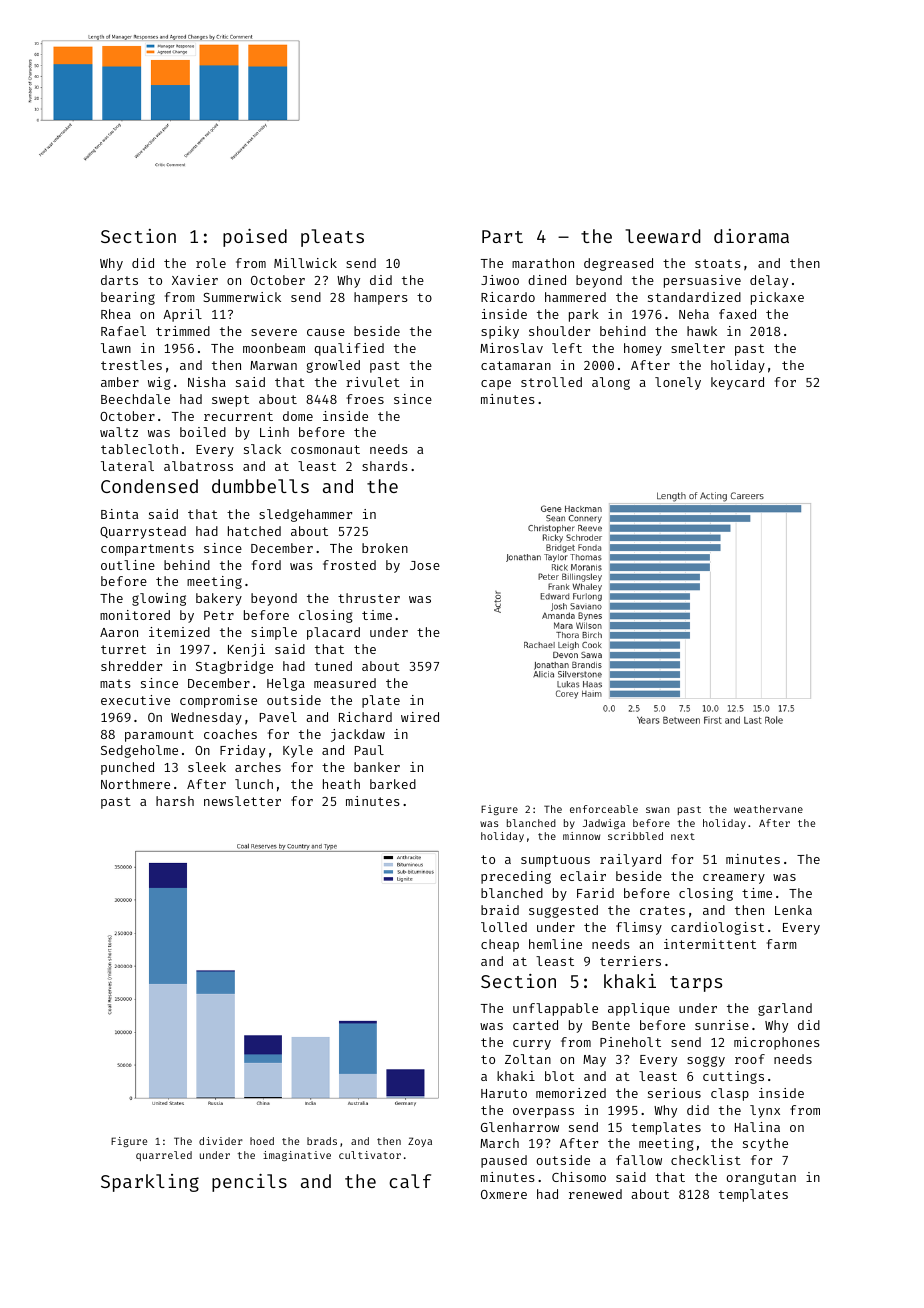 The image size is (924, 1308). What do you see at coordinates (332, 238) in the document?
I see `pleats` at bounding box center [332, 238].
